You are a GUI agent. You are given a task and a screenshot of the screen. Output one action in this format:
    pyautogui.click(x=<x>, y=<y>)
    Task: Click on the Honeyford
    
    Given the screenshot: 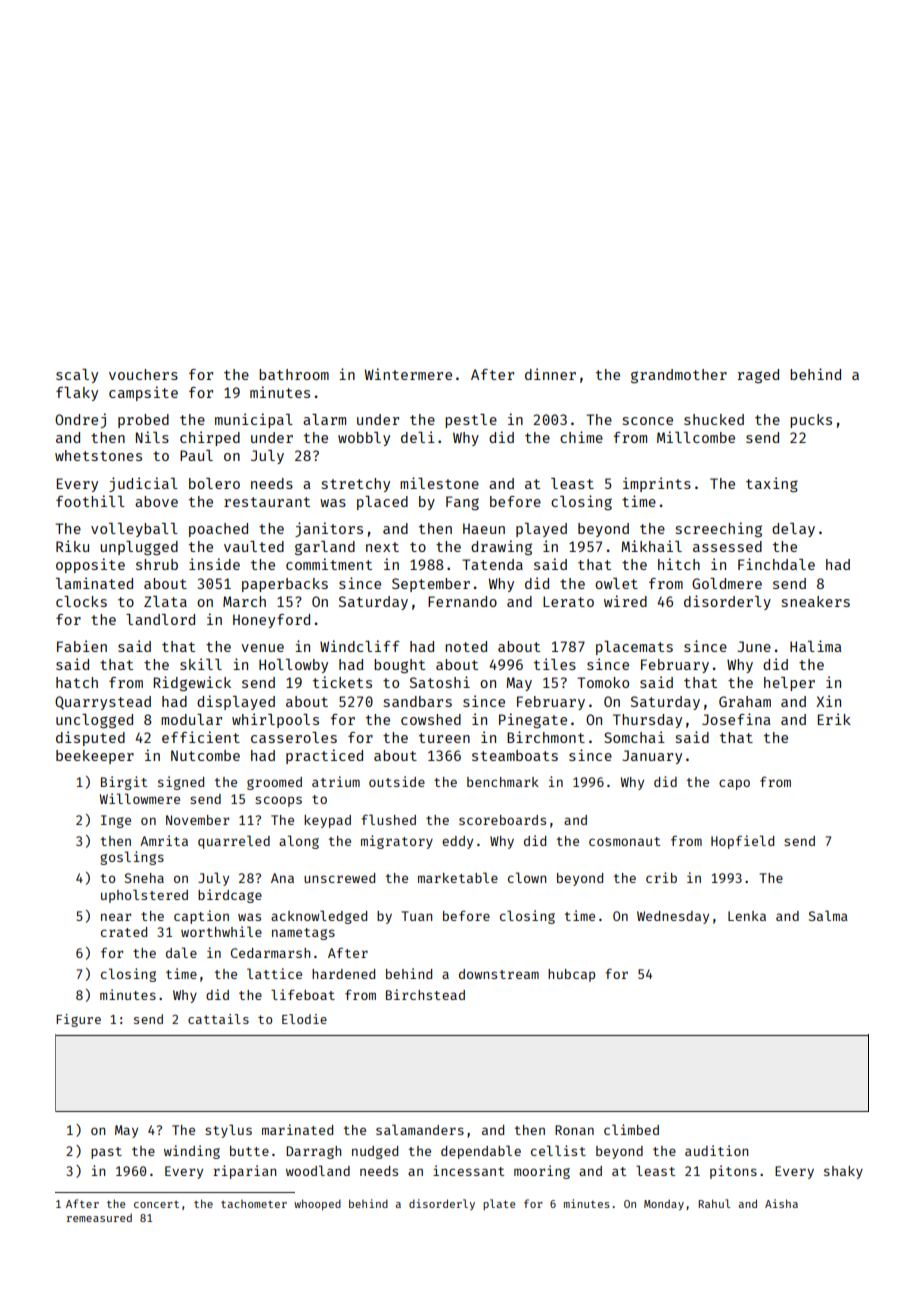 What is the action you would take?
    pyautogui.click(x=271, y=621)
